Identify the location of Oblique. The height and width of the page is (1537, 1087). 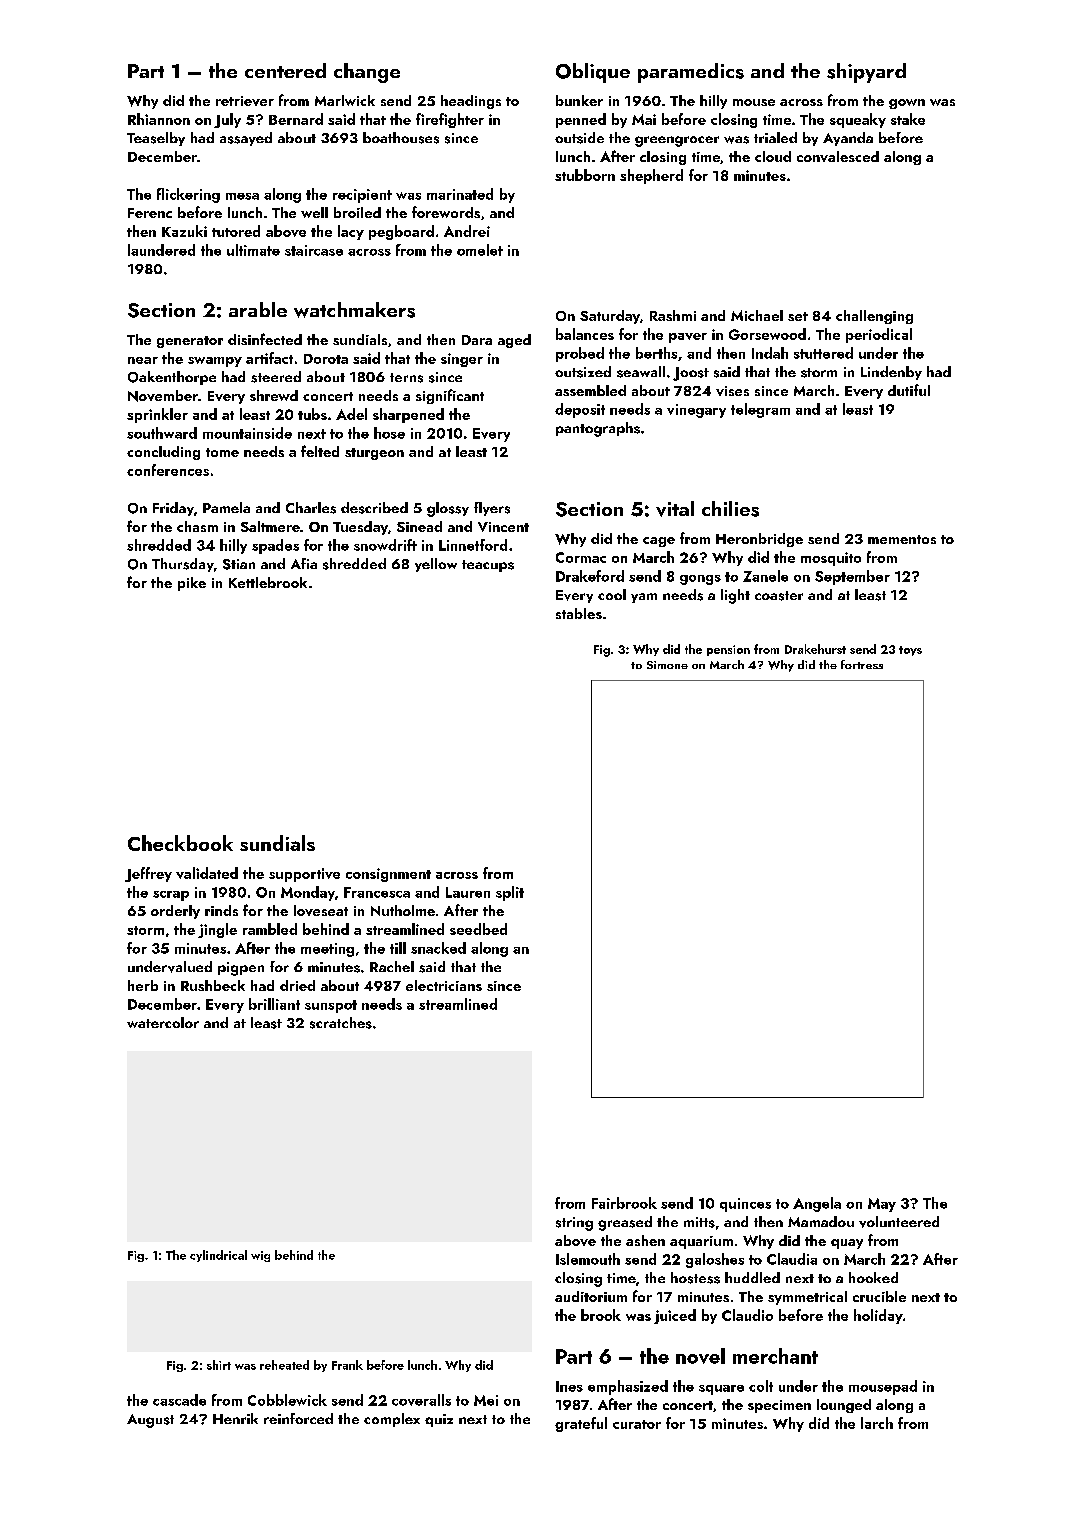
(593, 73).
